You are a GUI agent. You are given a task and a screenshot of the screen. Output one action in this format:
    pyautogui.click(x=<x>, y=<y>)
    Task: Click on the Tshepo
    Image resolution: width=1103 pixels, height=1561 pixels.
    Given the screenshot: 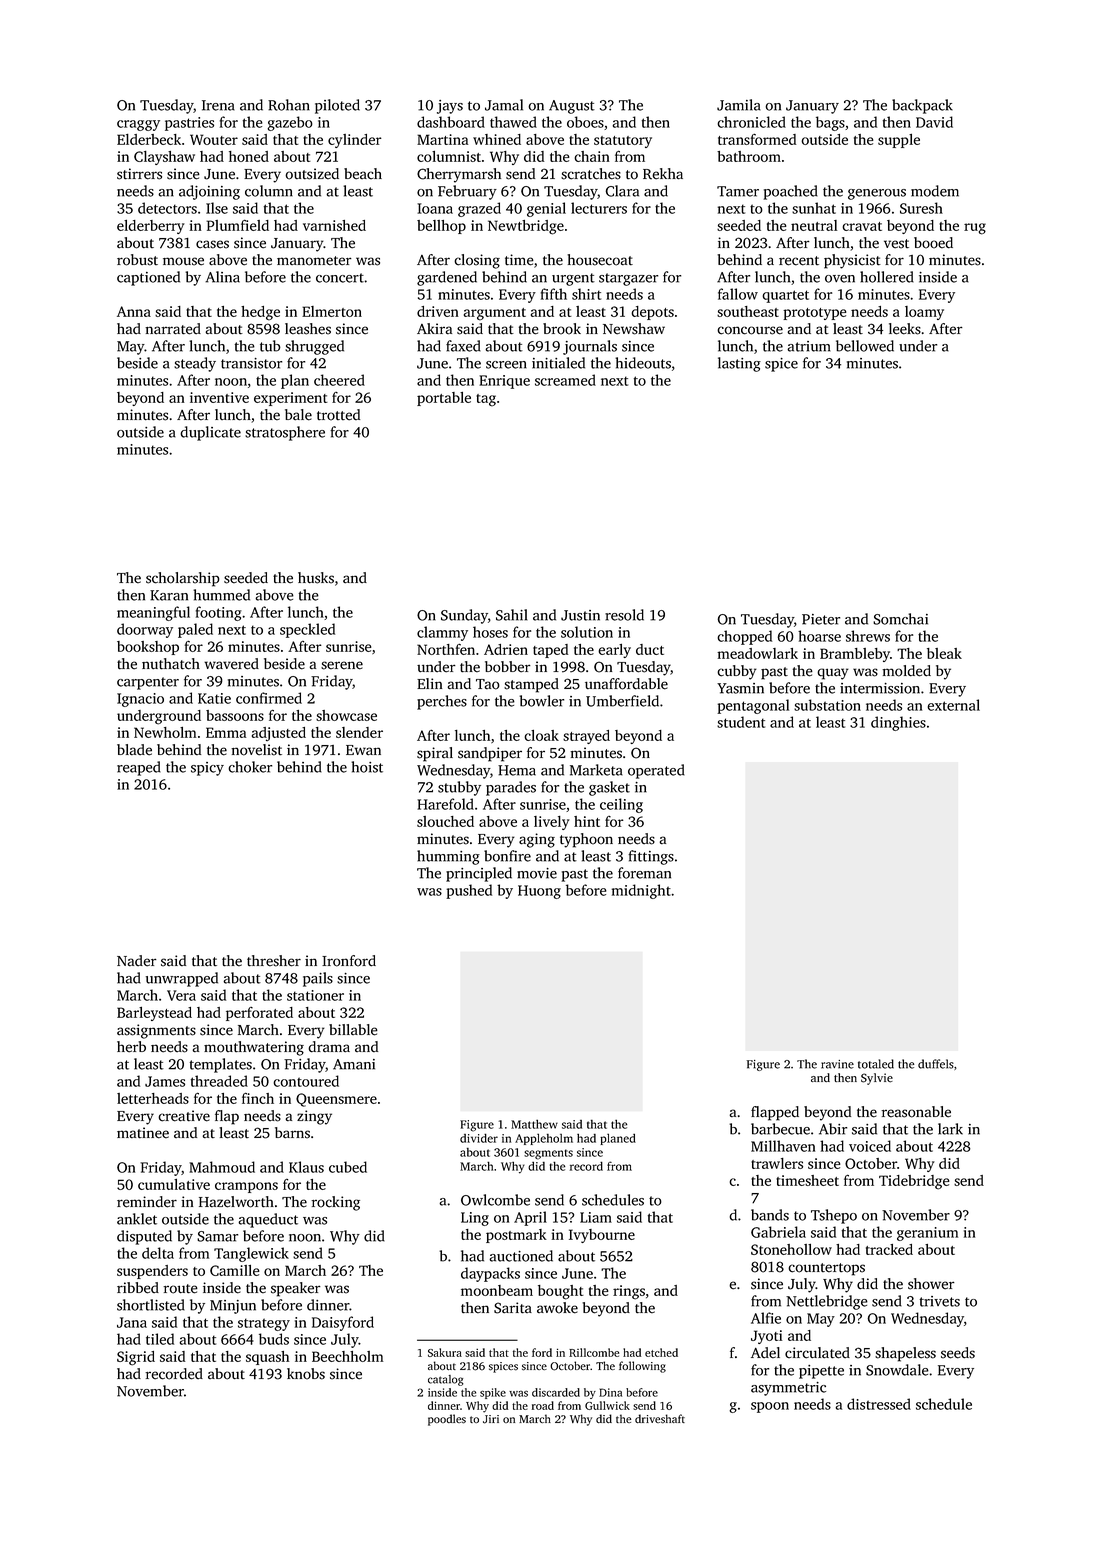 What is the action you would take?
    pyautogui.click(x=834, y=1216)
